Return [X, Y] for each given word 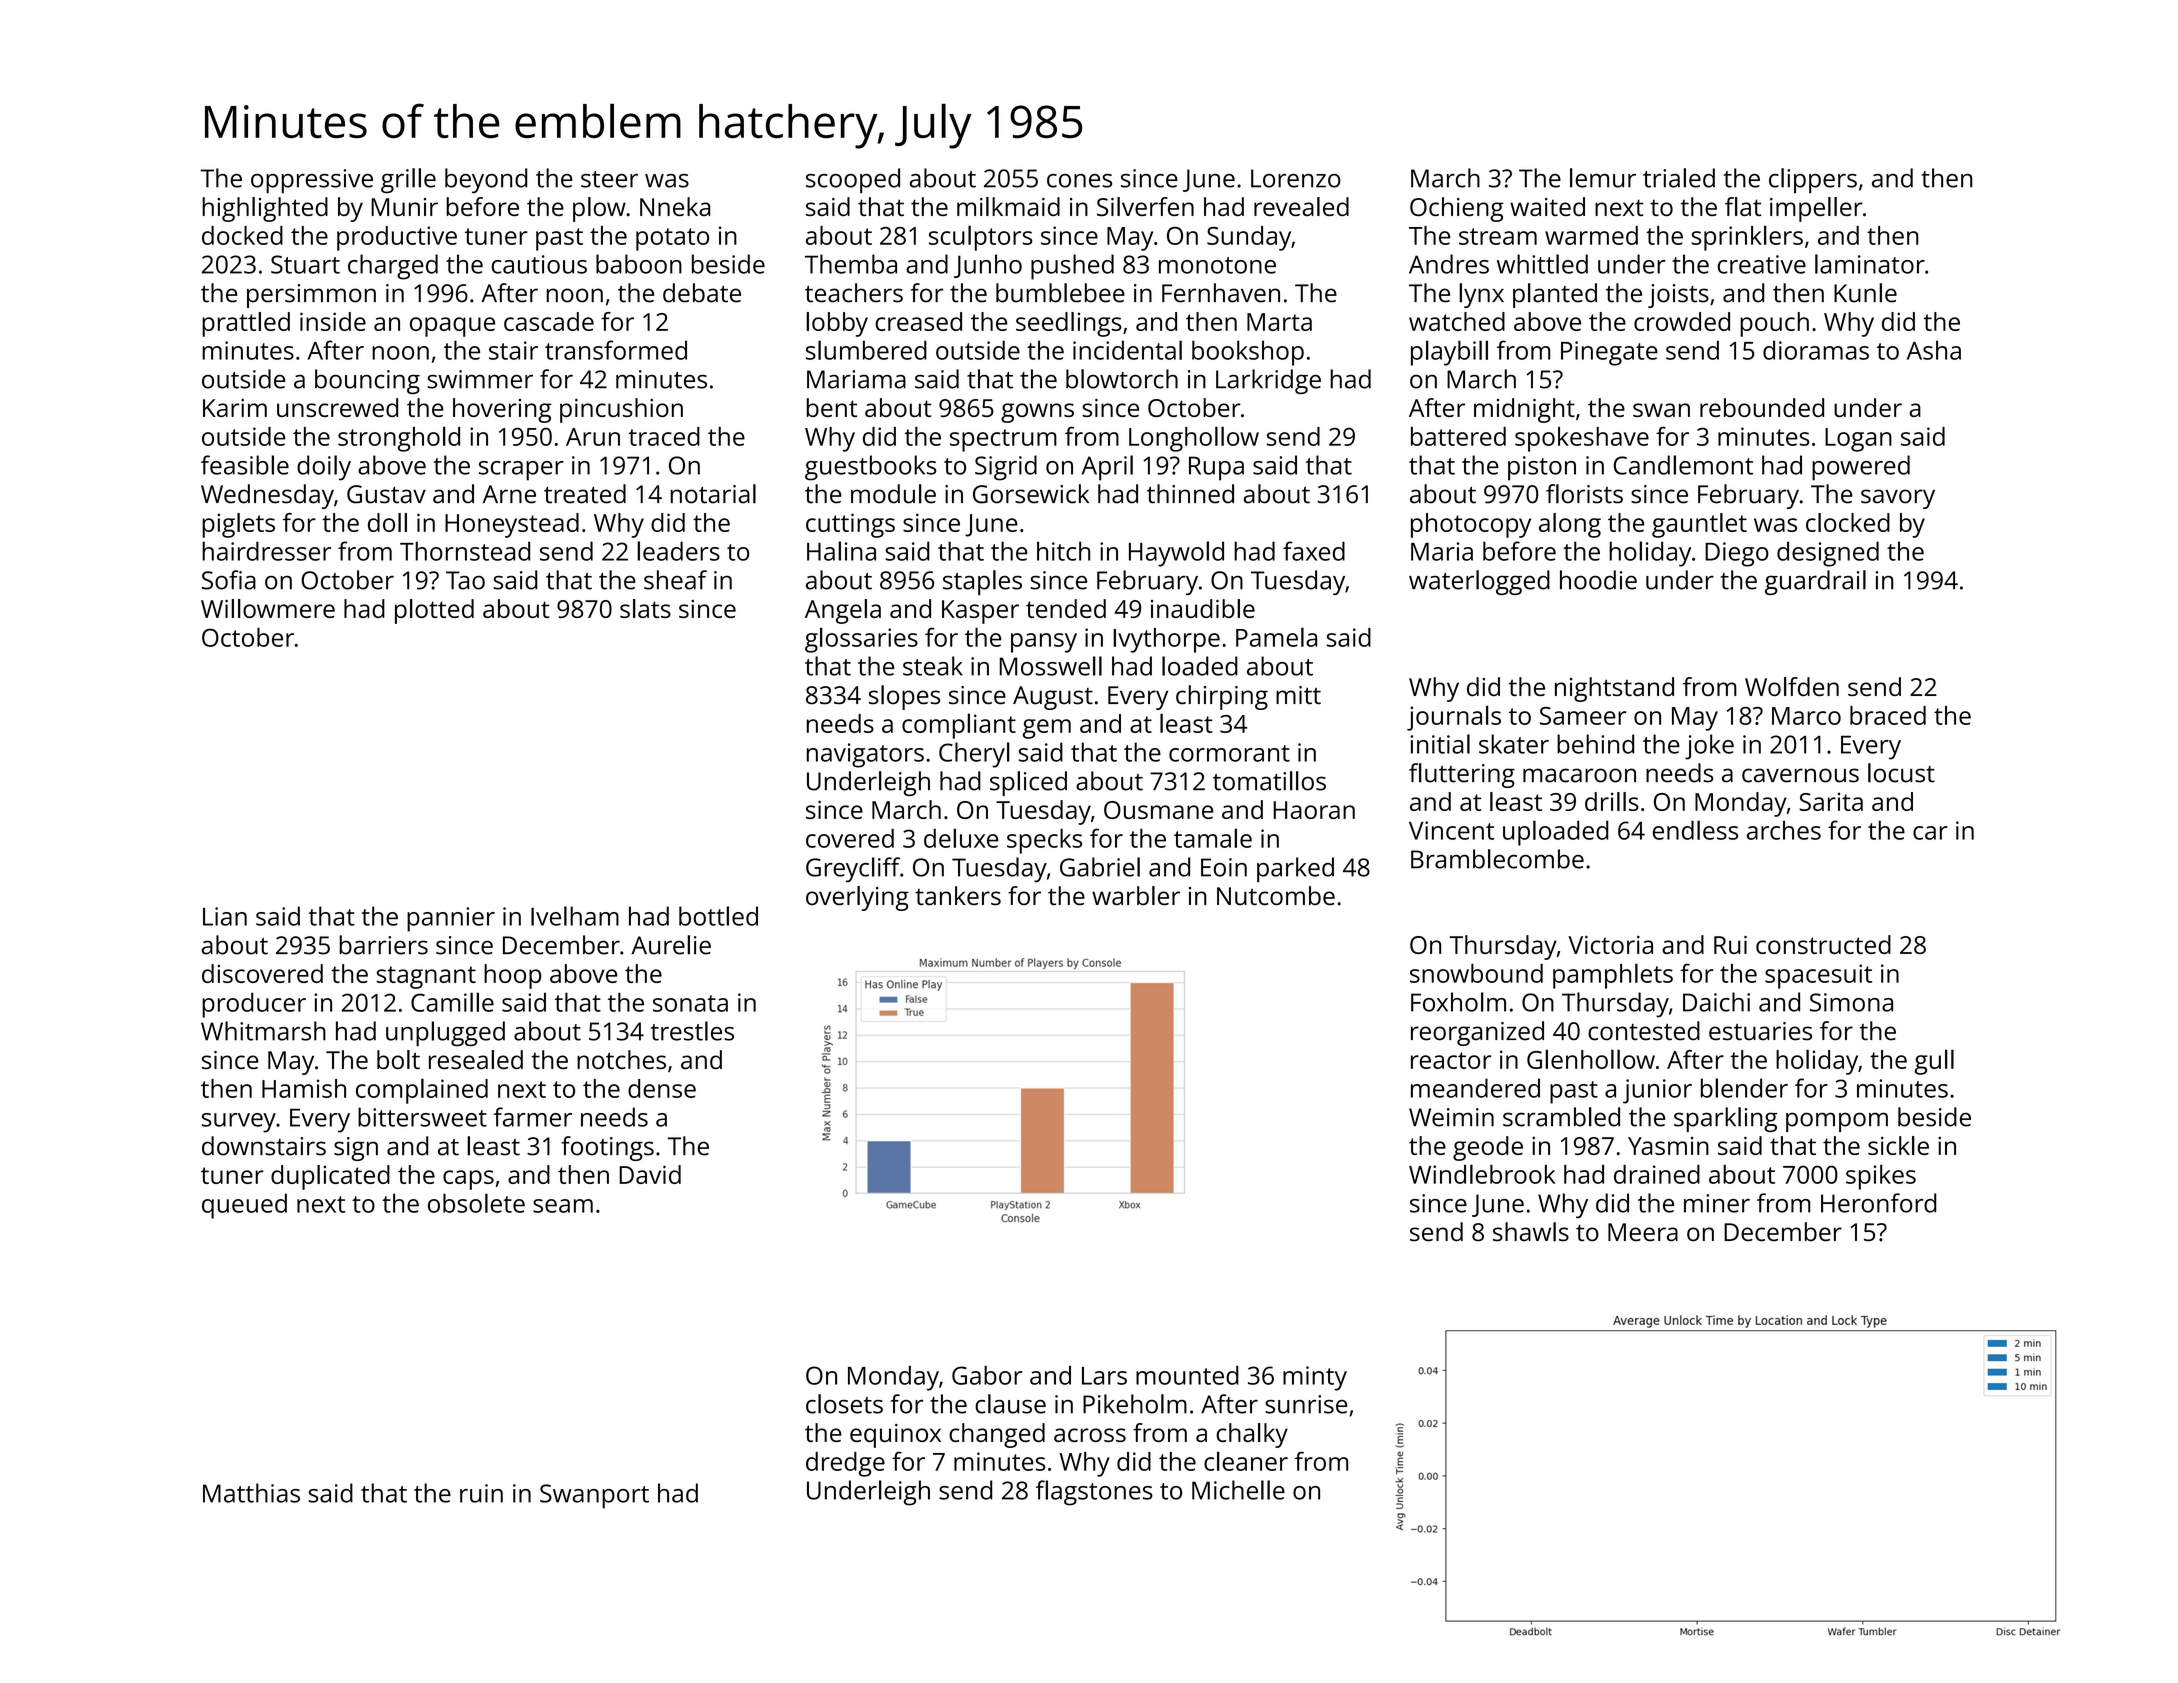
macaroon [1579, 775]
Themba [851, 264]
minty [1315, 1378]
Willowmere [268, 608]
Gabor [987, 1375]
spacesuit [1818, 976]
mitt [1298, 695]
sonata [690, 1003]
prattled [246, 324]
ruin [481, 1493]
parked [1295, 870]
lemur [1603, 178]
